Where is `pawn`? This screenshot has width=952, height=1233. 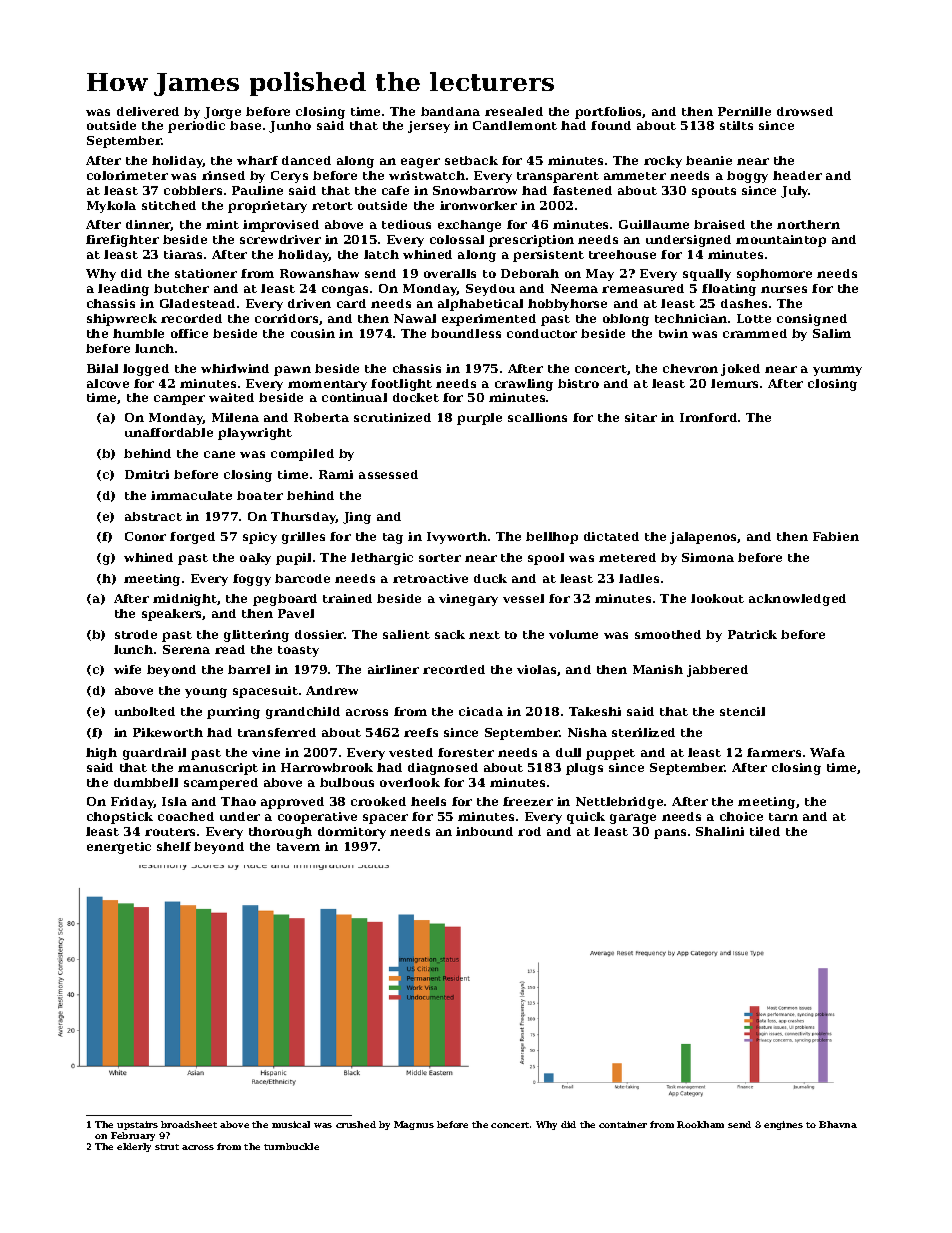 pawn is located at coordinates (292, 371).
